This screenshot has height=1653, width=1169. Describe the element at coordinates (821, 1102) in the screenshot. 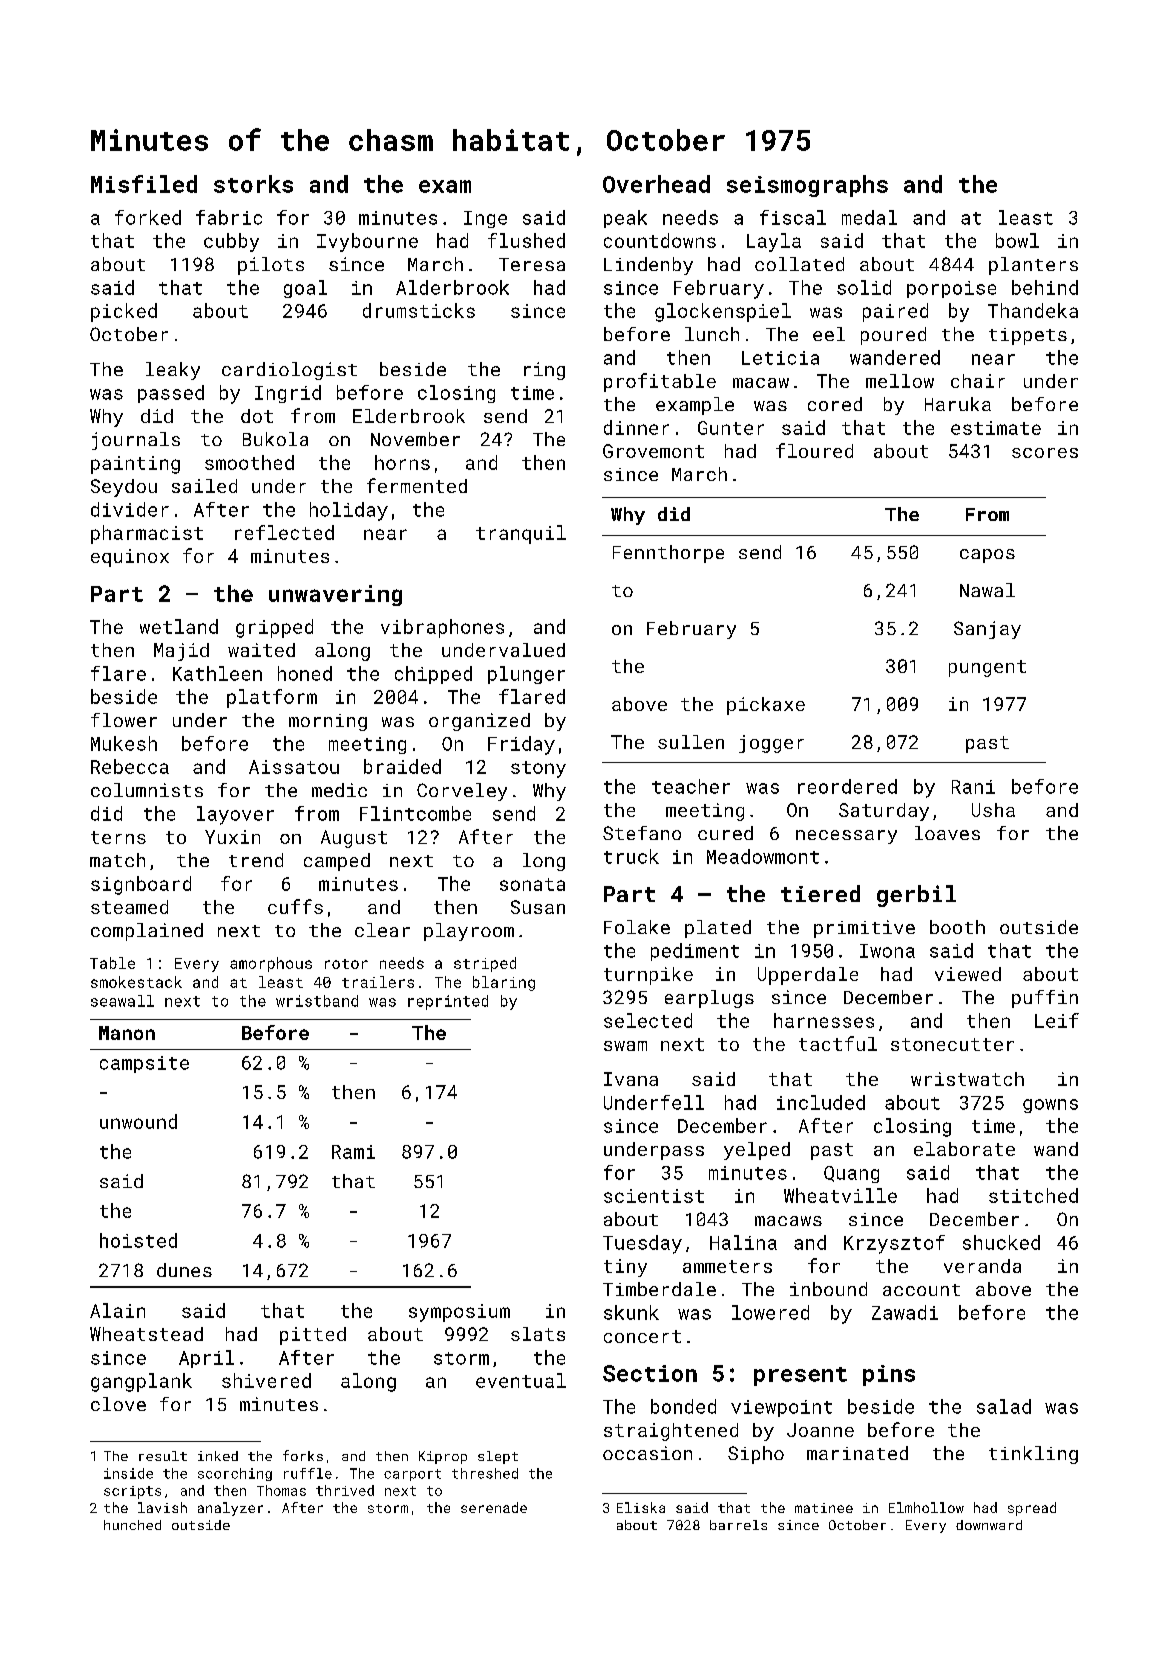

I see `included` at that location.
